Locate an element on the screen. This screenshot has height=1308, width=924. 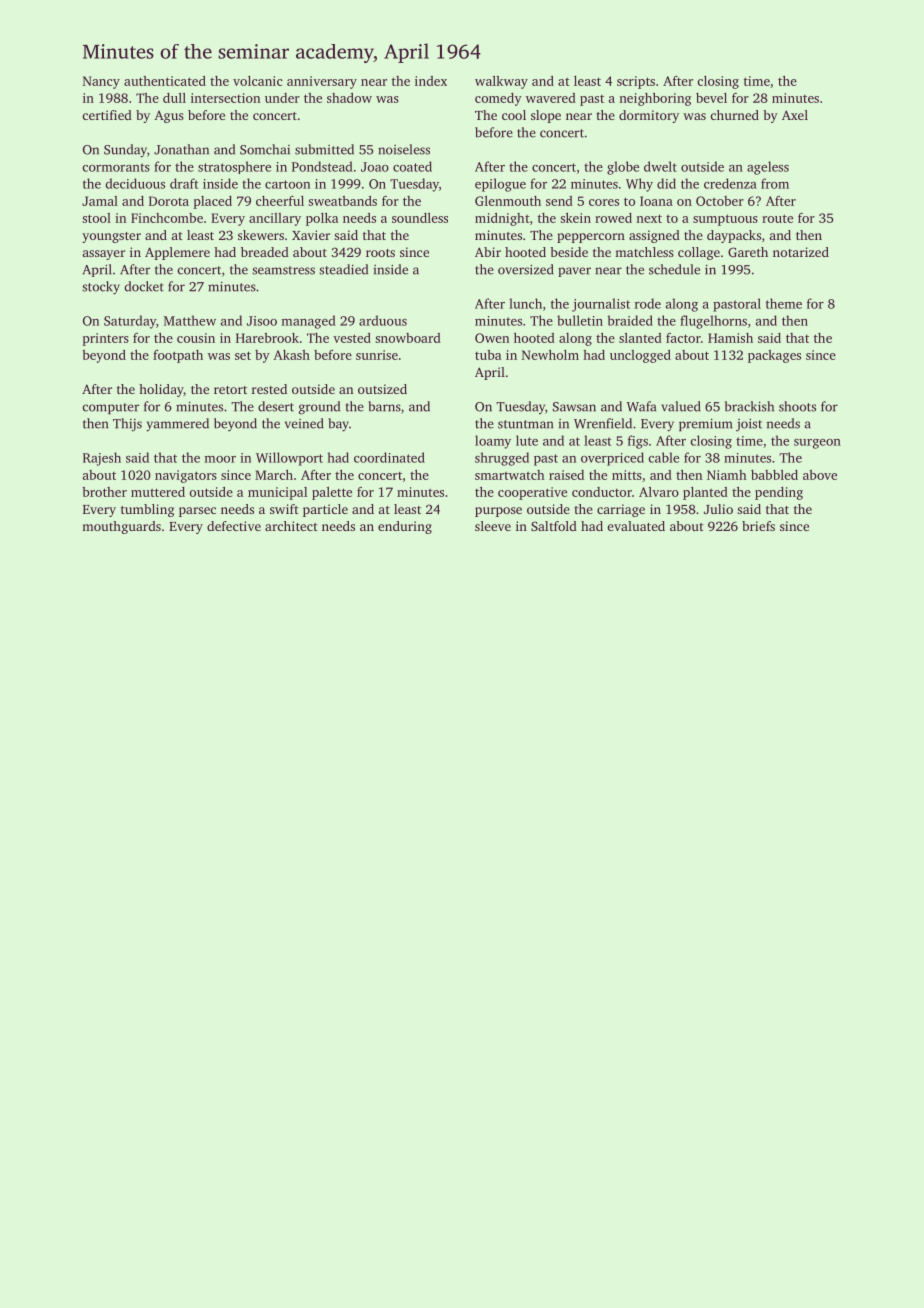
scripts is located at coordinates (636, 82).
